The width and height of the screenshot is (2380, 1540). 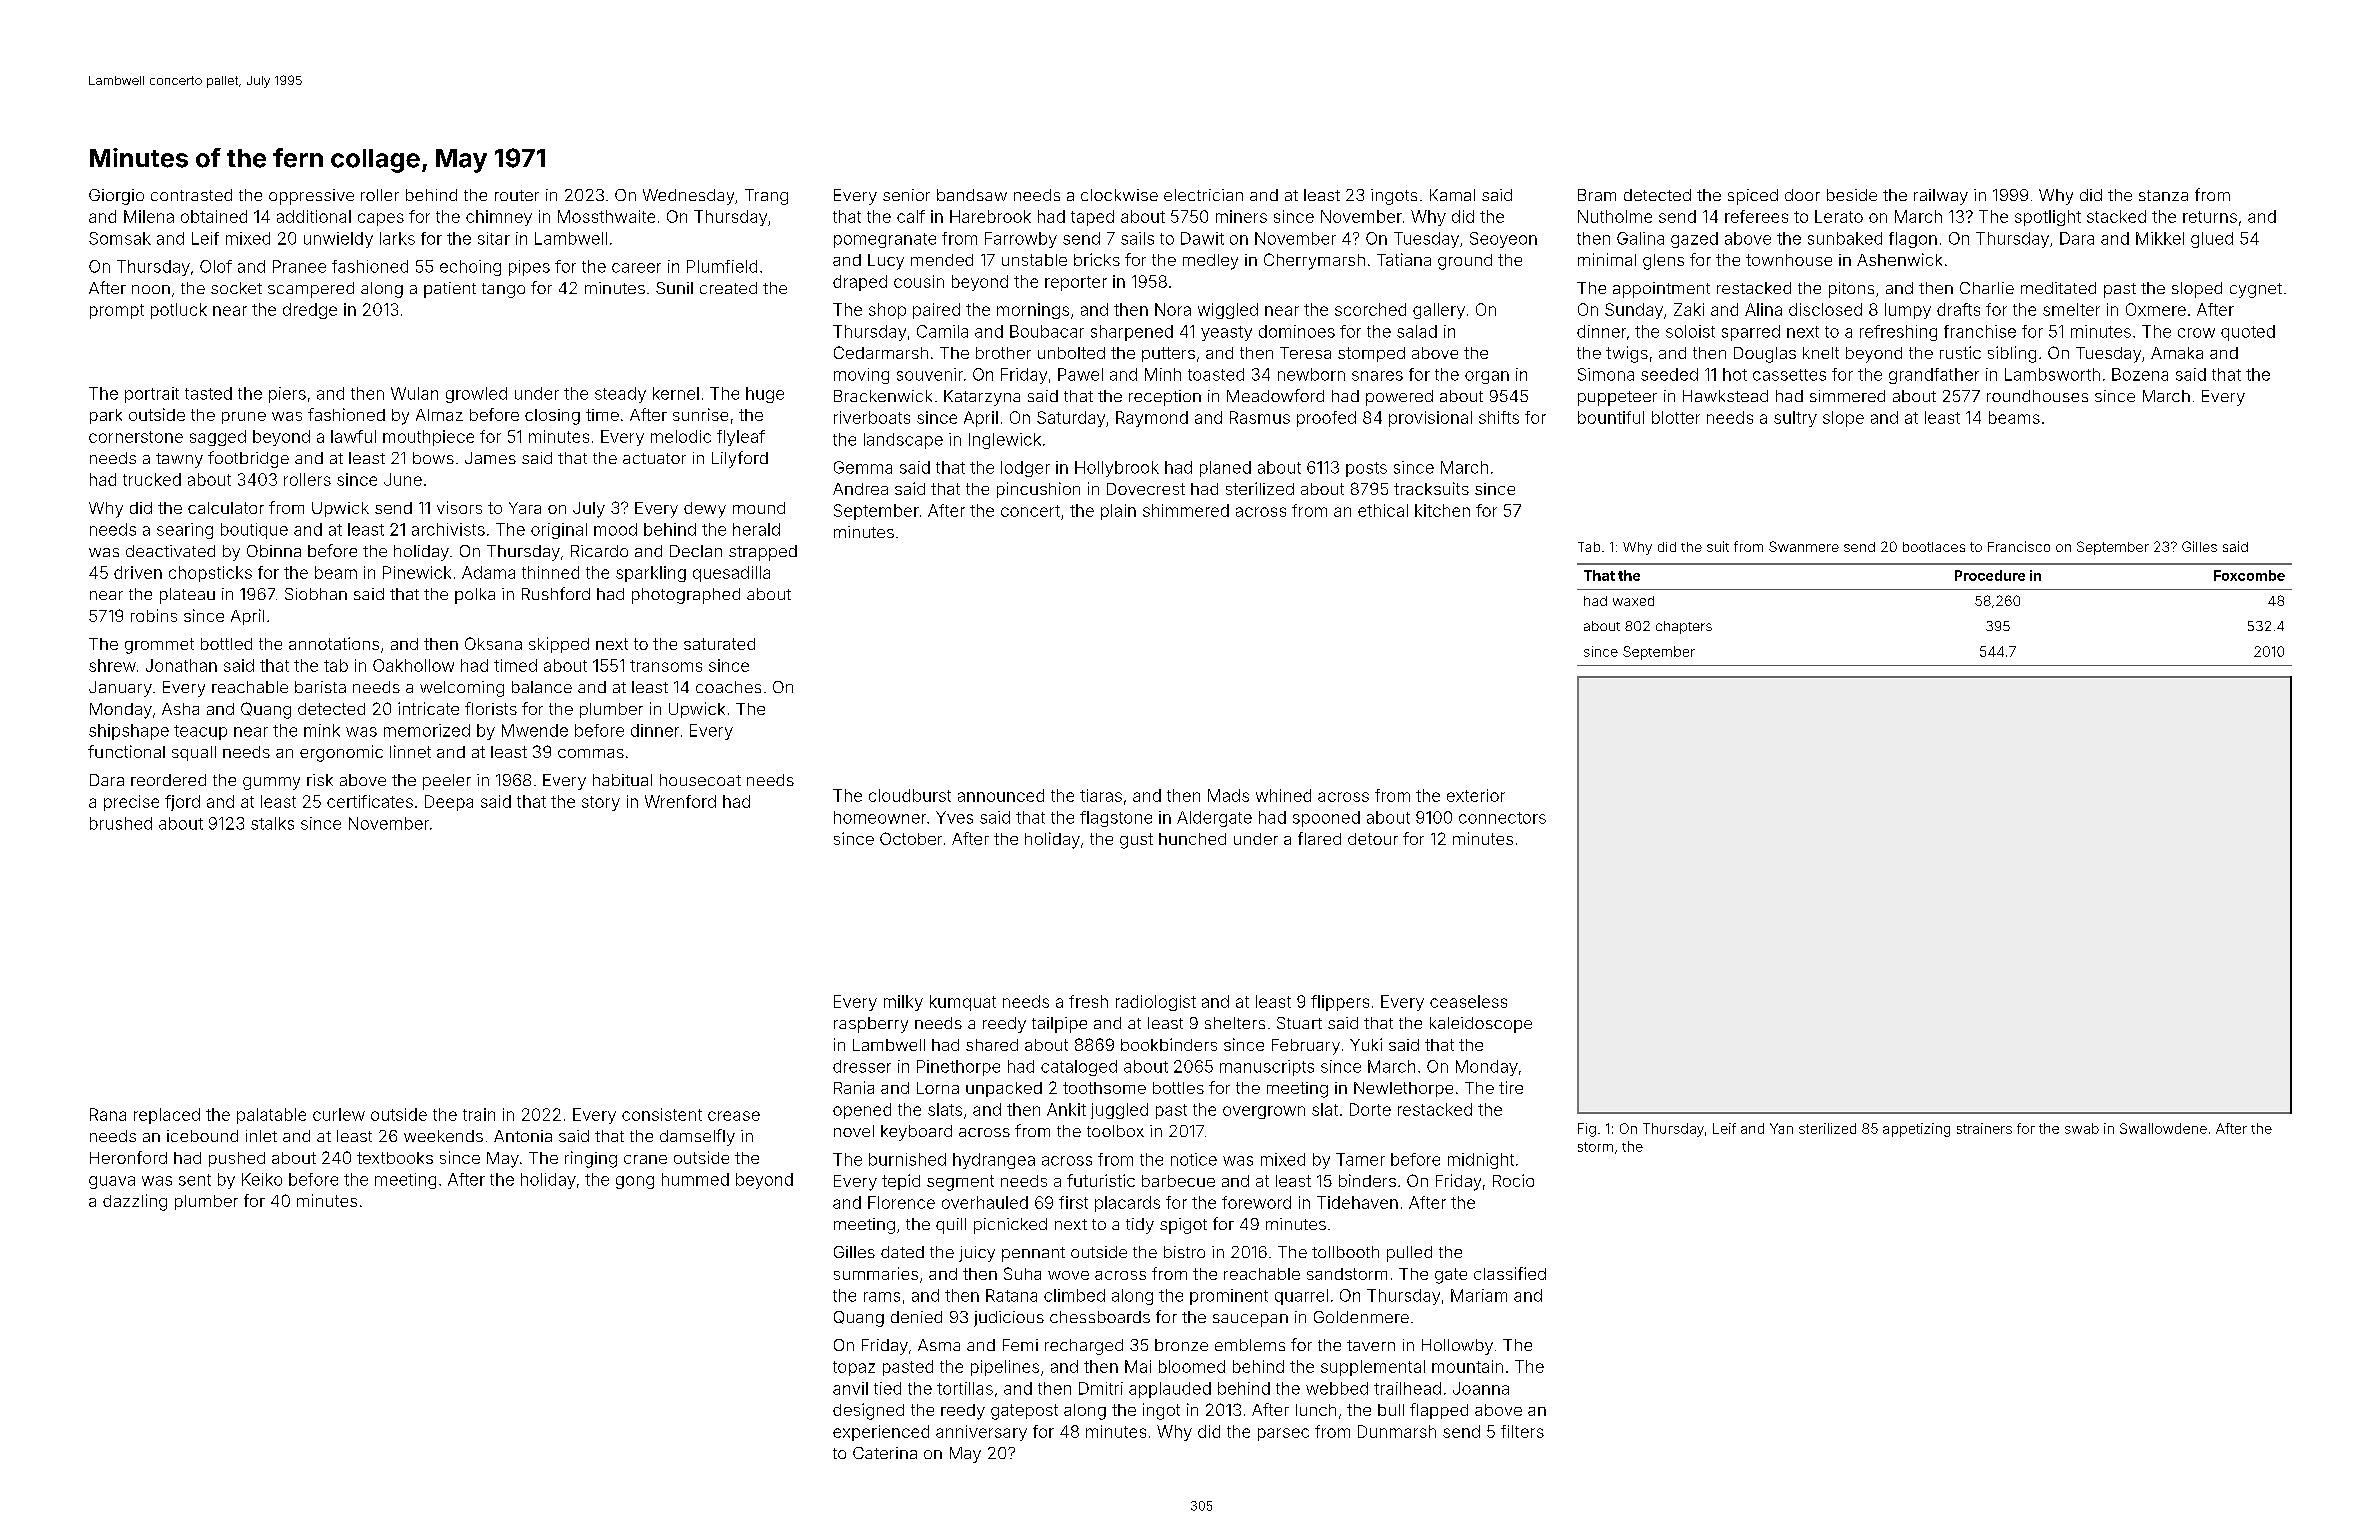 I want to click on curlew, so click(x=339, y=1114).
